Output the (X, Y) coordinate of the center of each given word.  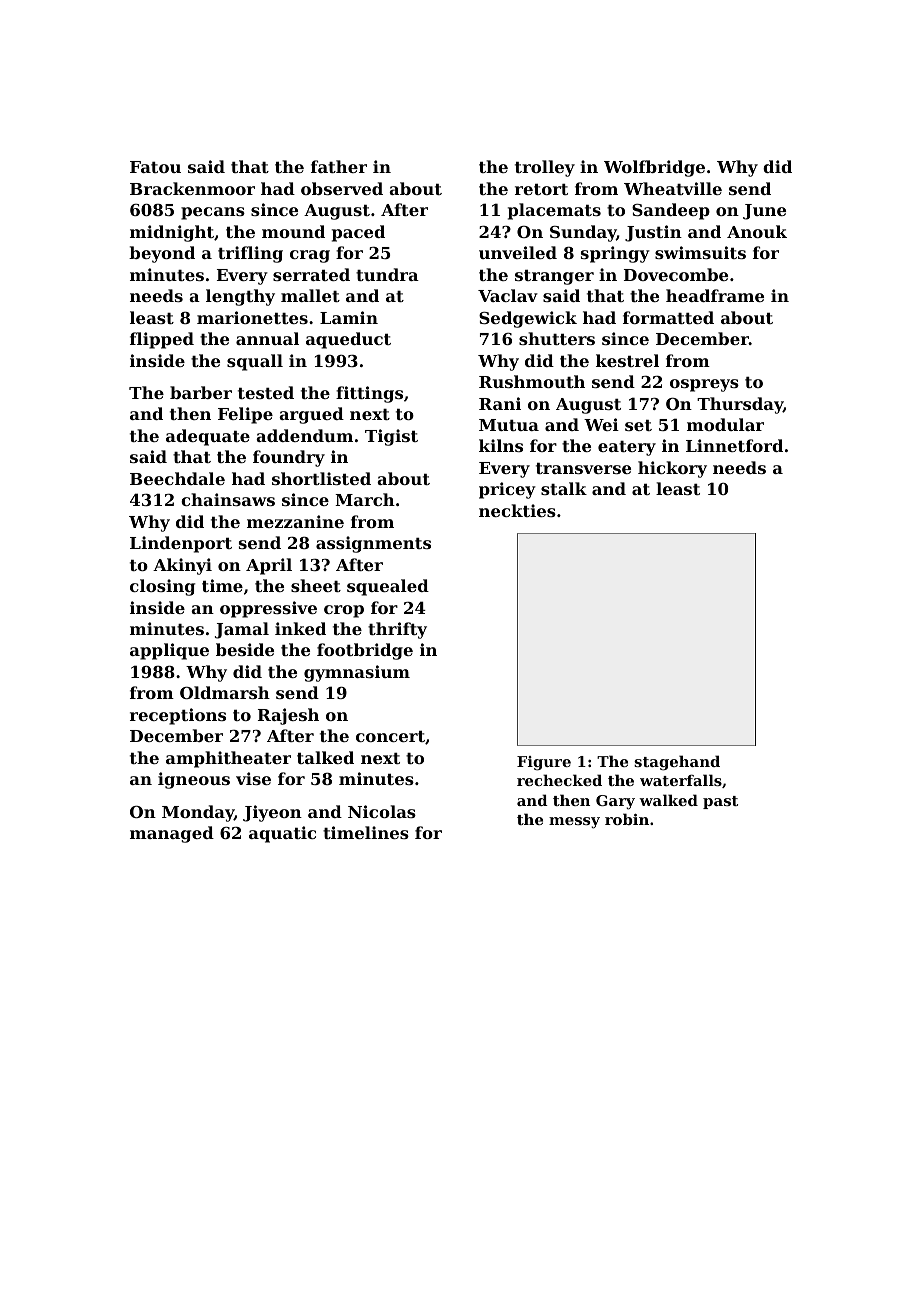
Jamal (242, 630)
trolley (545, 168)
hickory (672, 469)
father (339, 166)
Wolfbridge (654, 168)
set (638, 425)
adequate (208, 437)
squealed (388, 587)
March (365, 499)
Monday (198, 813)
